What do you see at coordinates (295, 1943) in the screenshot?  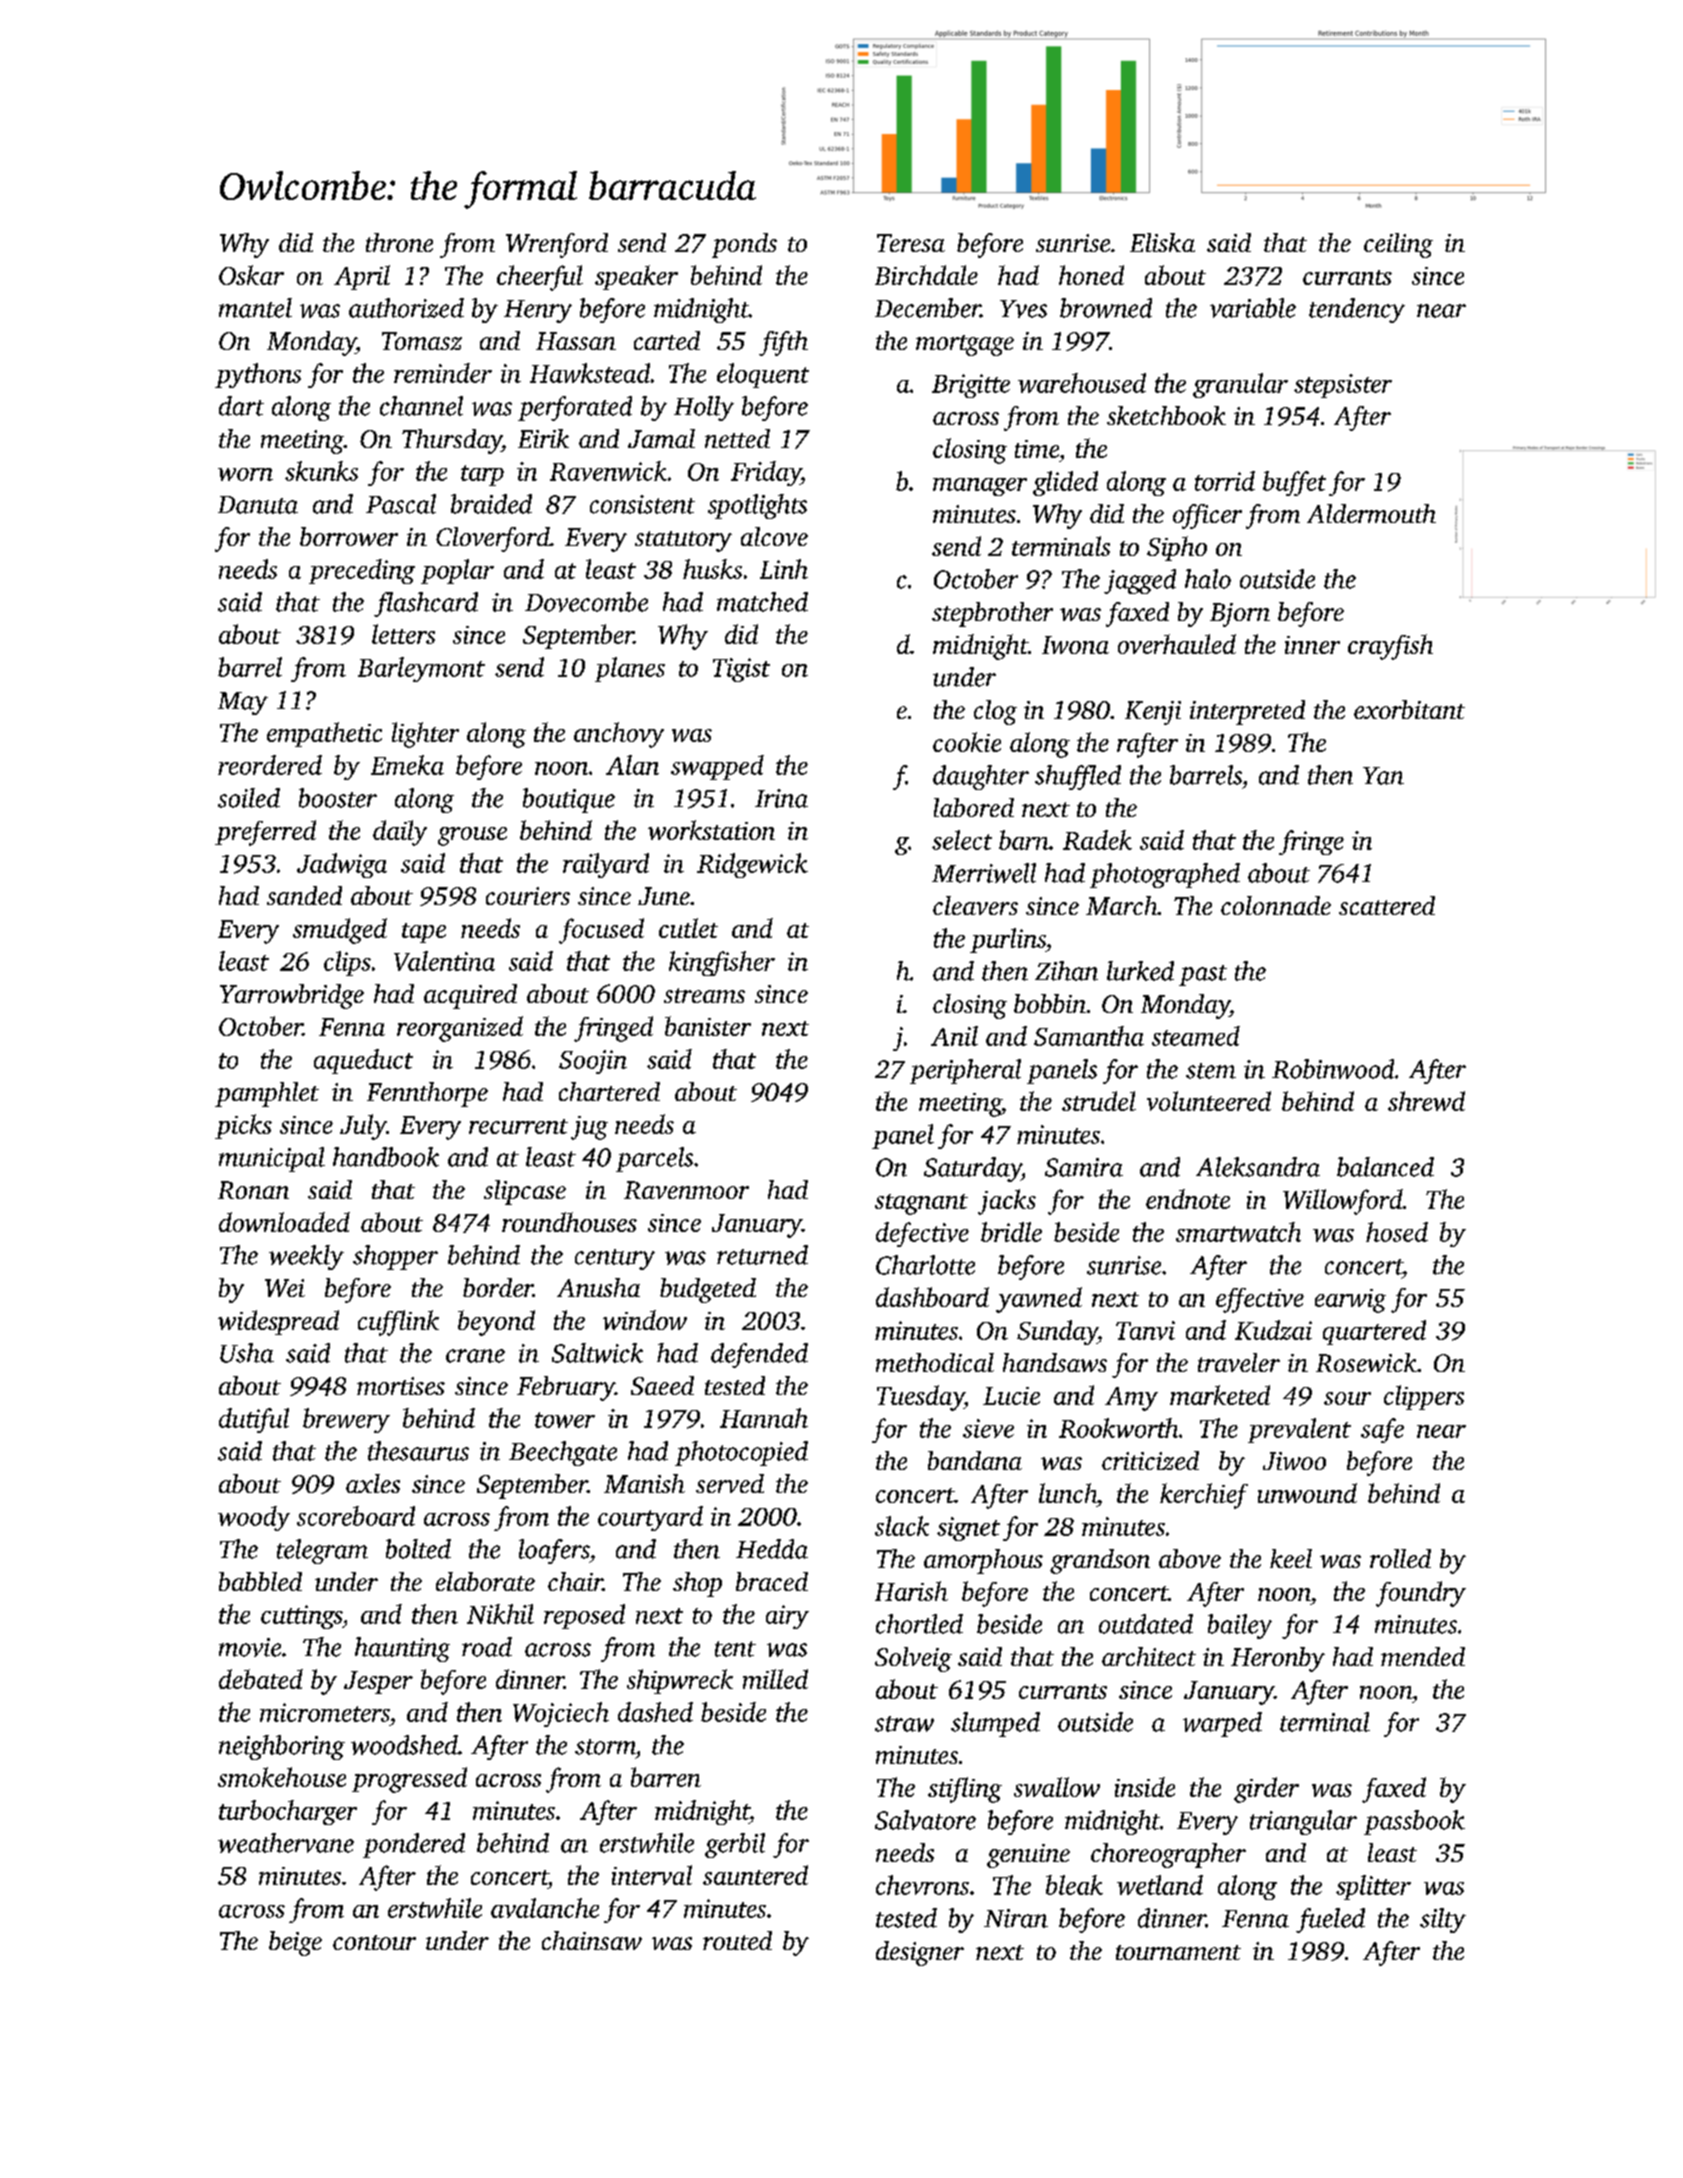 I see `beige` at bounding box center [295, 1943].
